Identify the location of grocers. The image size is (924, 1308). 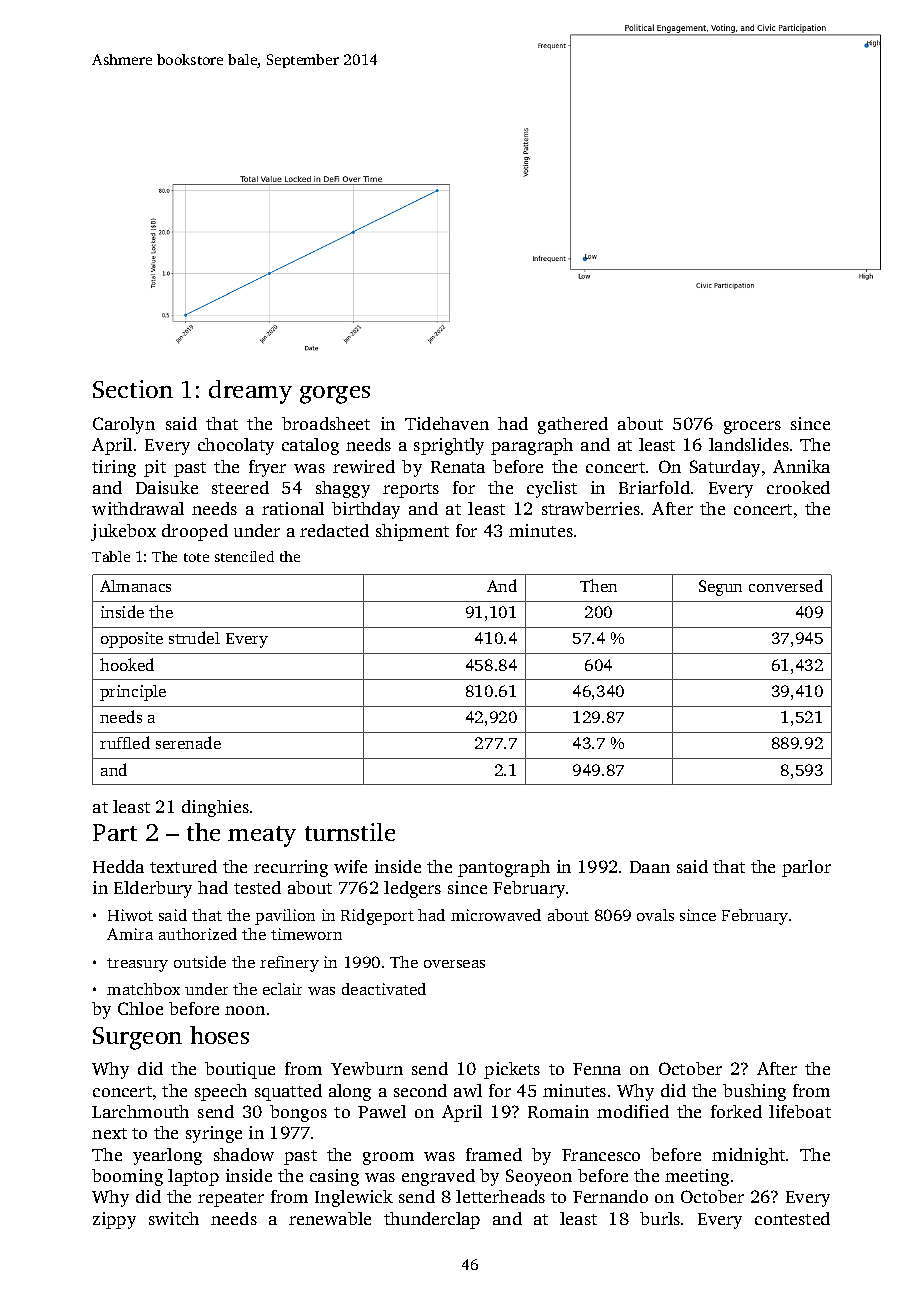
(752, 427).
